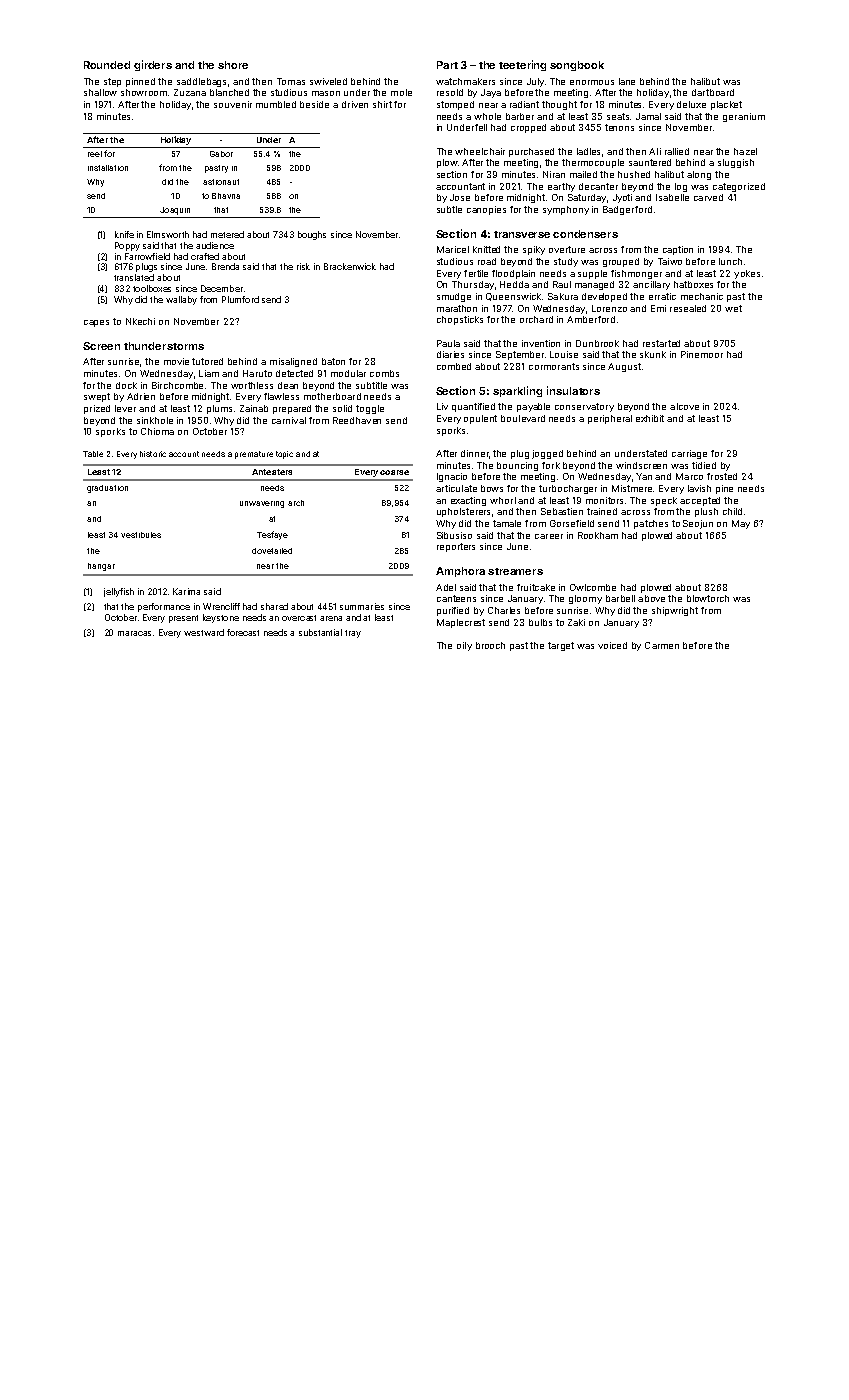  Describe the element at coordinates (134, 277) in the screenshot. I see `translated` at that location.
